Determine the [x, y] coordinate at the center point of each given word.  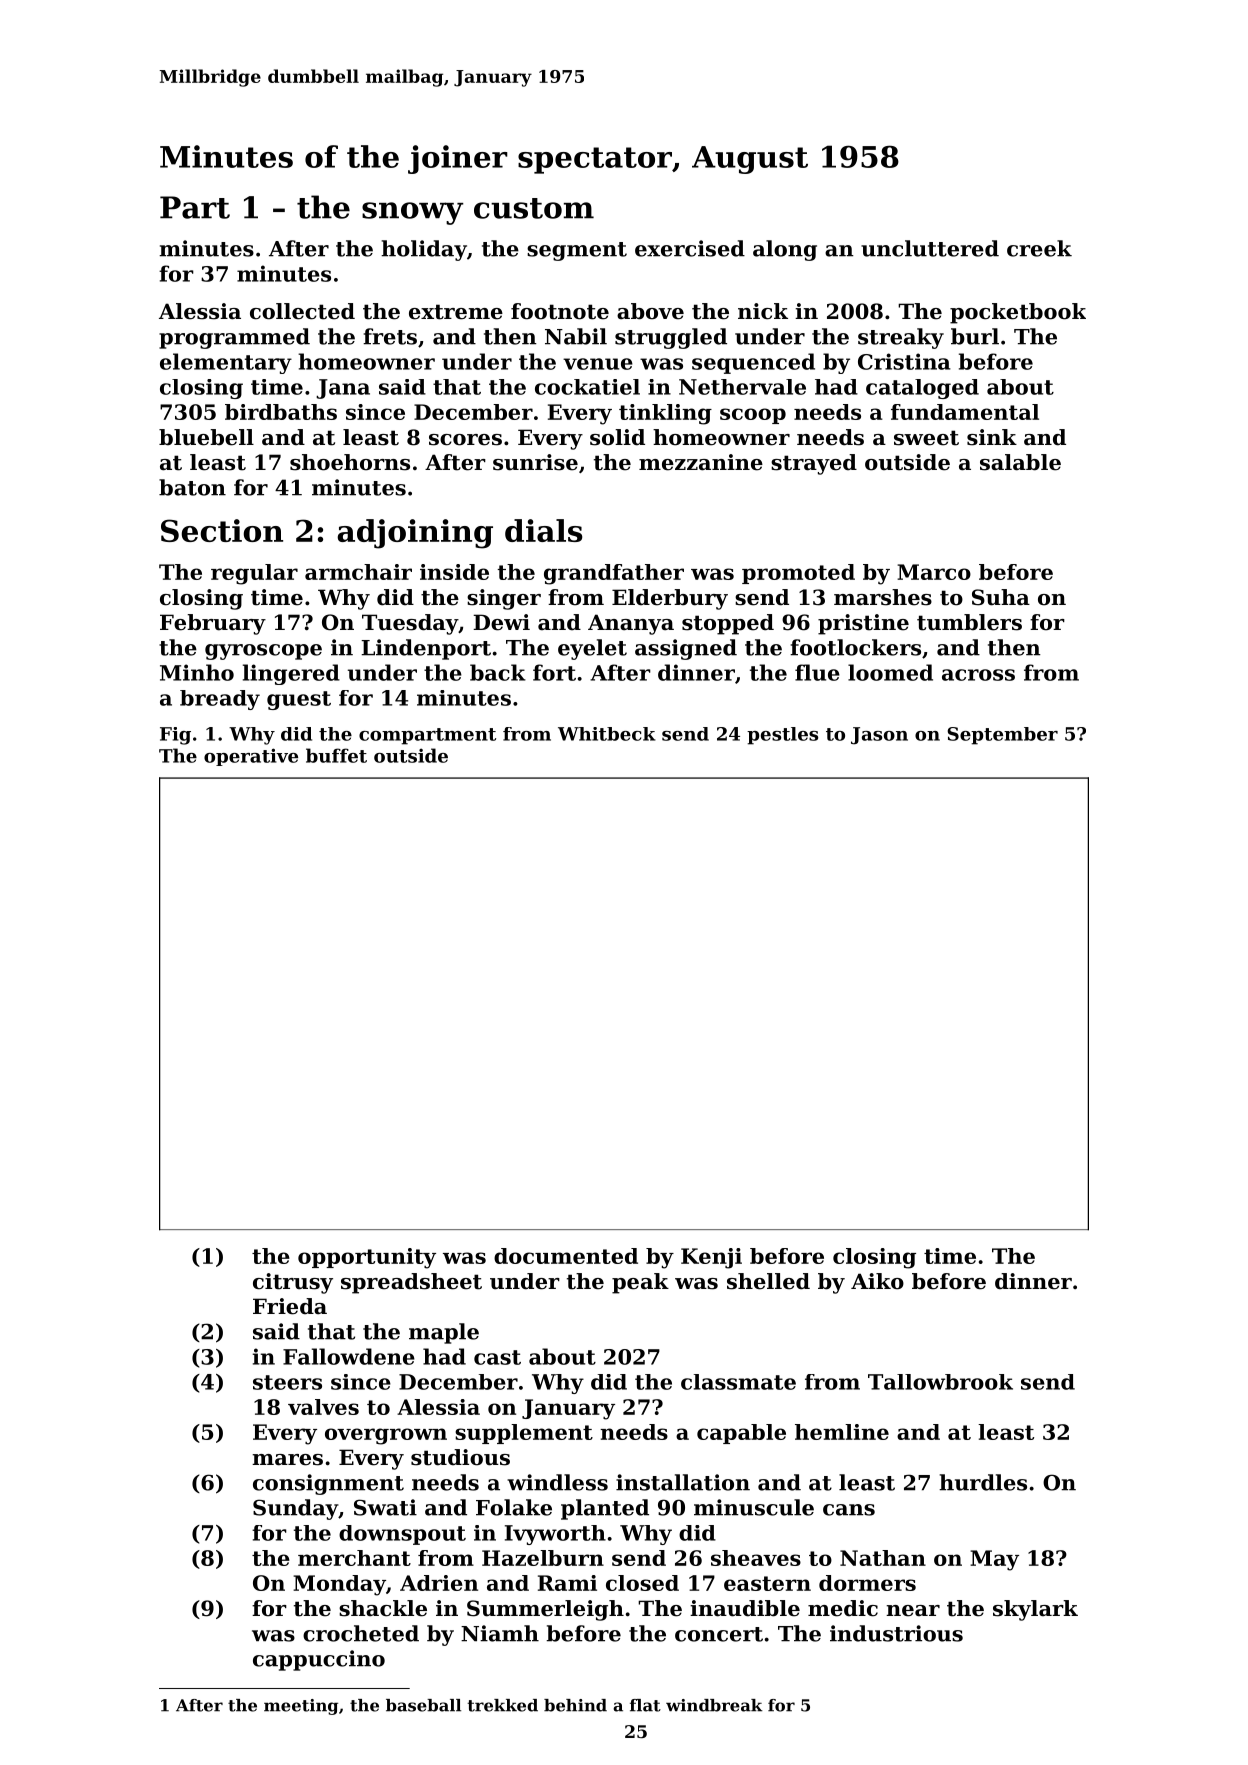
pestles [782, 736]
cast [497, 1357]
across [978, 675]
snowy [413, 213]
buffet [336, 755]
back [498, 672]
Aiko [877, 1281]
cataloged [922, 389]
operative [251, 757]
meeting [301, 1707]
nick [763, 311]
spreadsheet [411, 1283]
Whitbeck [607, 734]
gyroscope [263, 652]
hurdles [983, 1482]
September [1003, 736]
